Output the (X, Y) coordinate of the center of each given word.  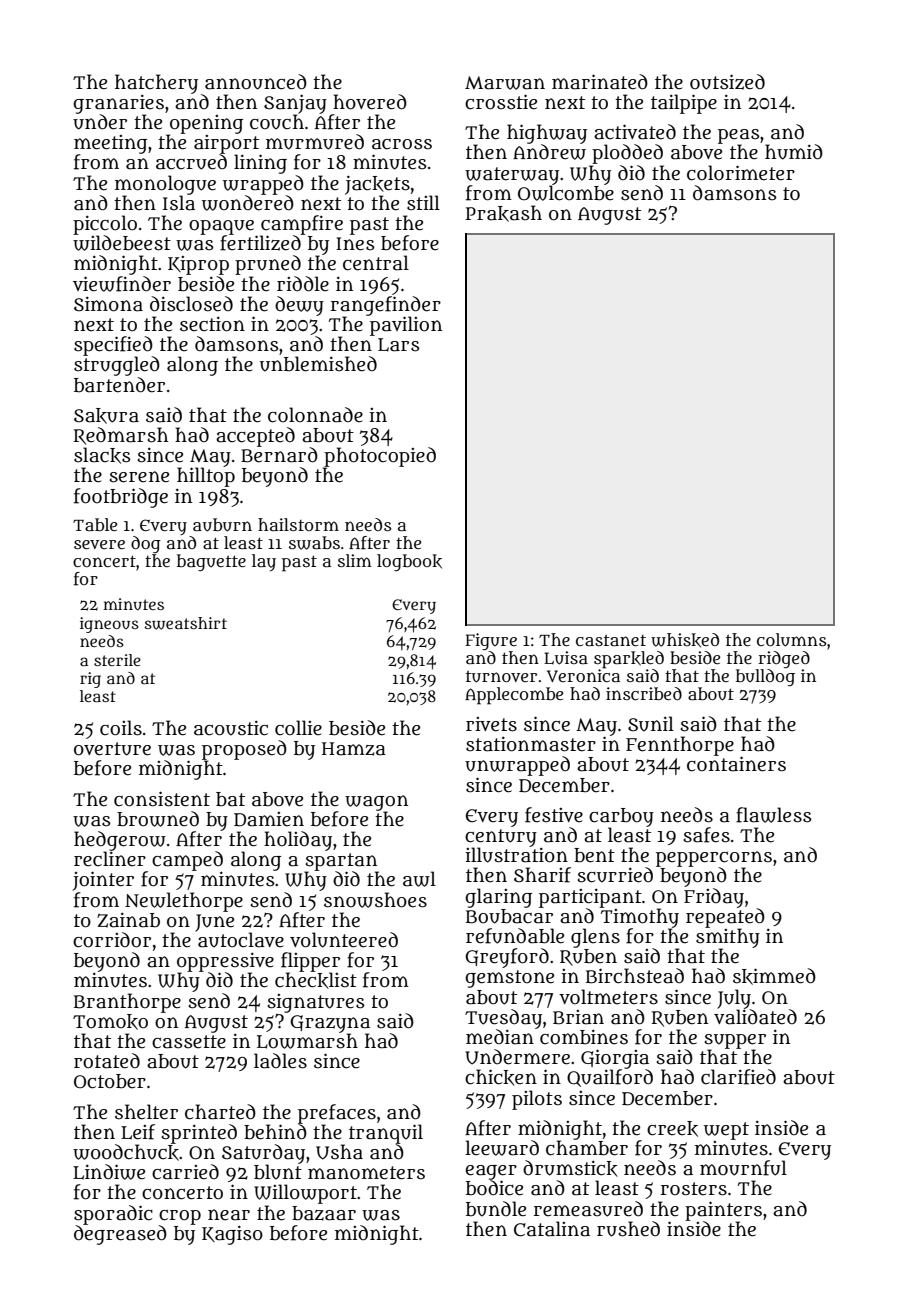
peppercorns (714, 859)
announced (256, 82)
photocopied (379, 457)
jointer (103, 881)
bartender (119, 385)
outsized (727, 82)
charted (220, 1112)
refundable (515, 936)
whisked (685, 640)
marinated (600, 82)
